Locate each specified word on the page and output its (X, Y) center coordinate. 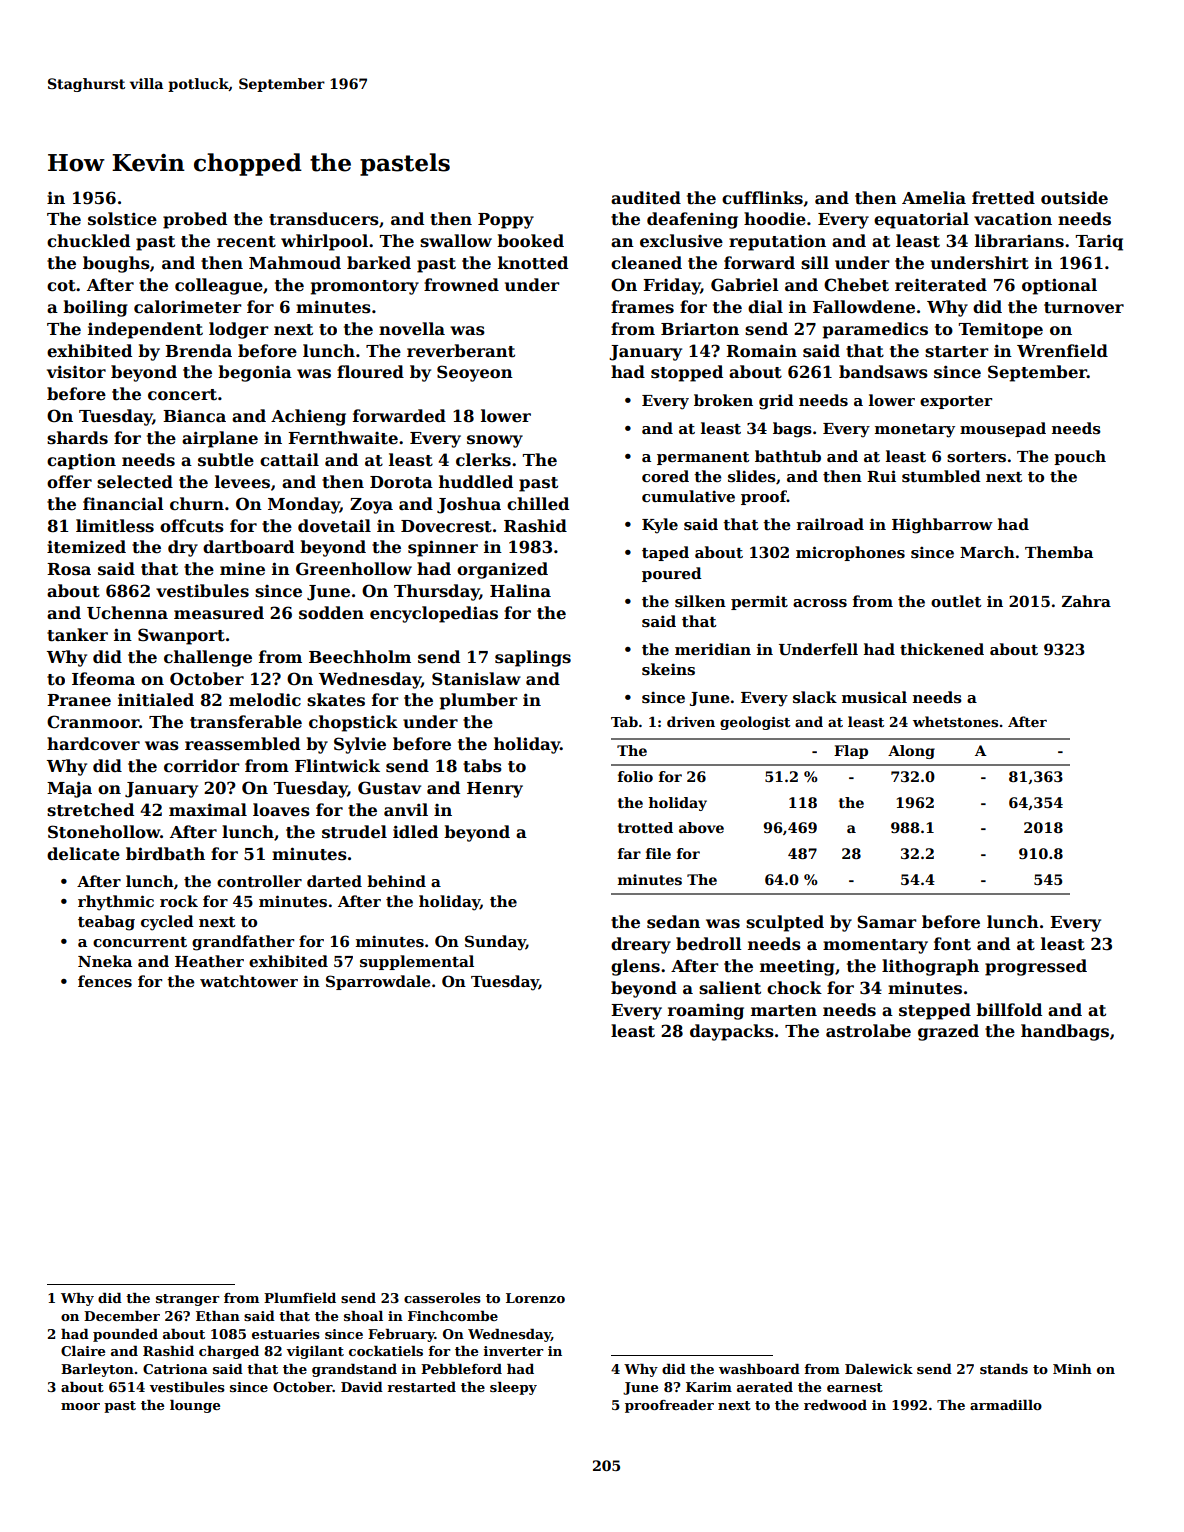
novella (412, 329)
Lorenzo (535, 1298)
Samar (887, 922)
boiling (95, 308)
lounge (195, 1406)
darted (334, 881)
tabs (482, 766)
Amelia (934, 198)
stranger (187, 1300)
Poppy (506, 221)
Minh (1072, 1369)
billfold (1009, 1010)
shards (77, 438)
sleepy (513, 1388)
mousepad (1003, 429)
